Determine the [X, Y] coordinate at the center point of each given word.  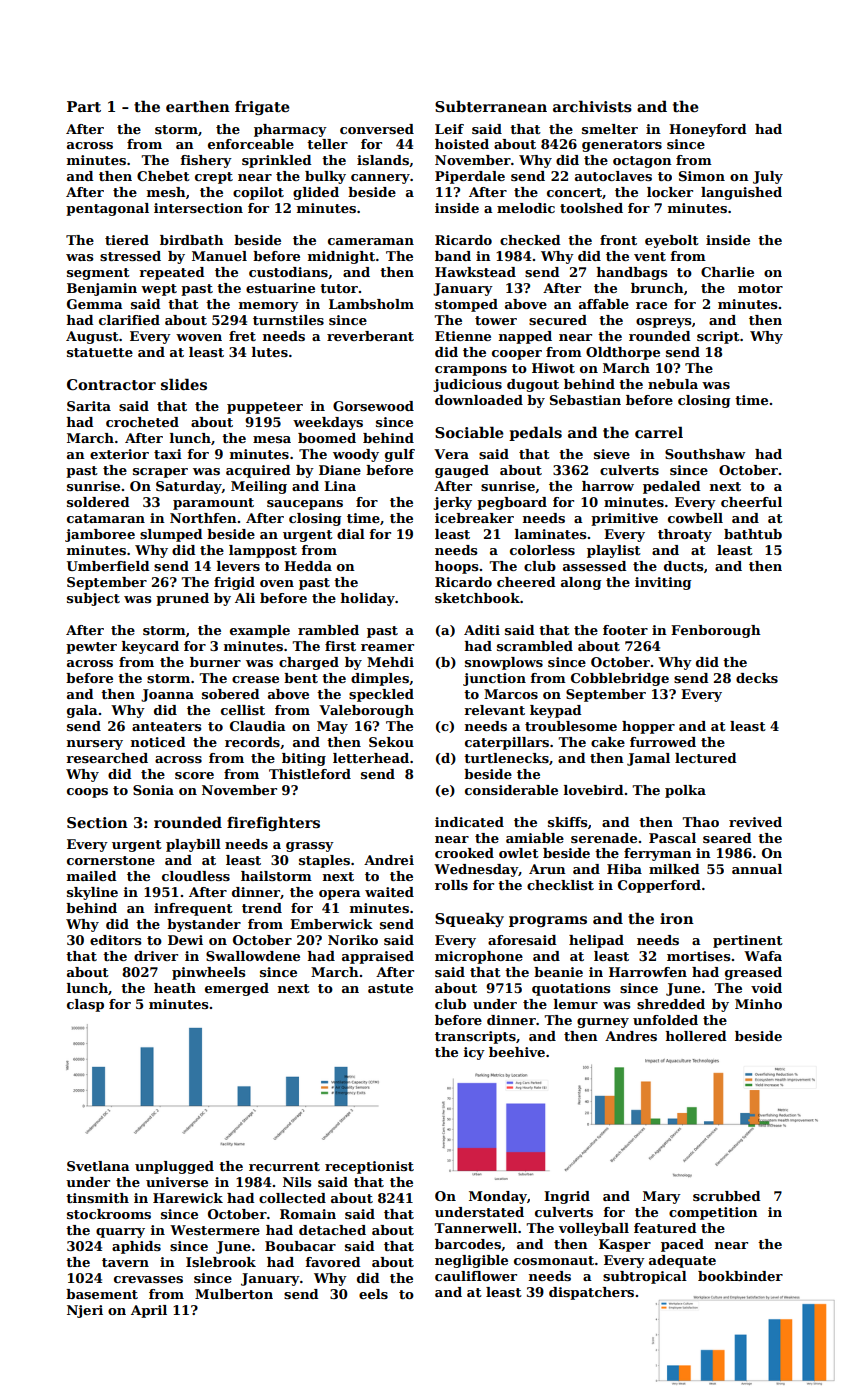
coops [87, 793]
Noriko [353, 940]
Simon [702, 176]
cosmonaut [554, 1260]
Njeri [85, 1311]
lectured [706, 758]
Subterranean [491, 106]
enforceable [251, 144]
